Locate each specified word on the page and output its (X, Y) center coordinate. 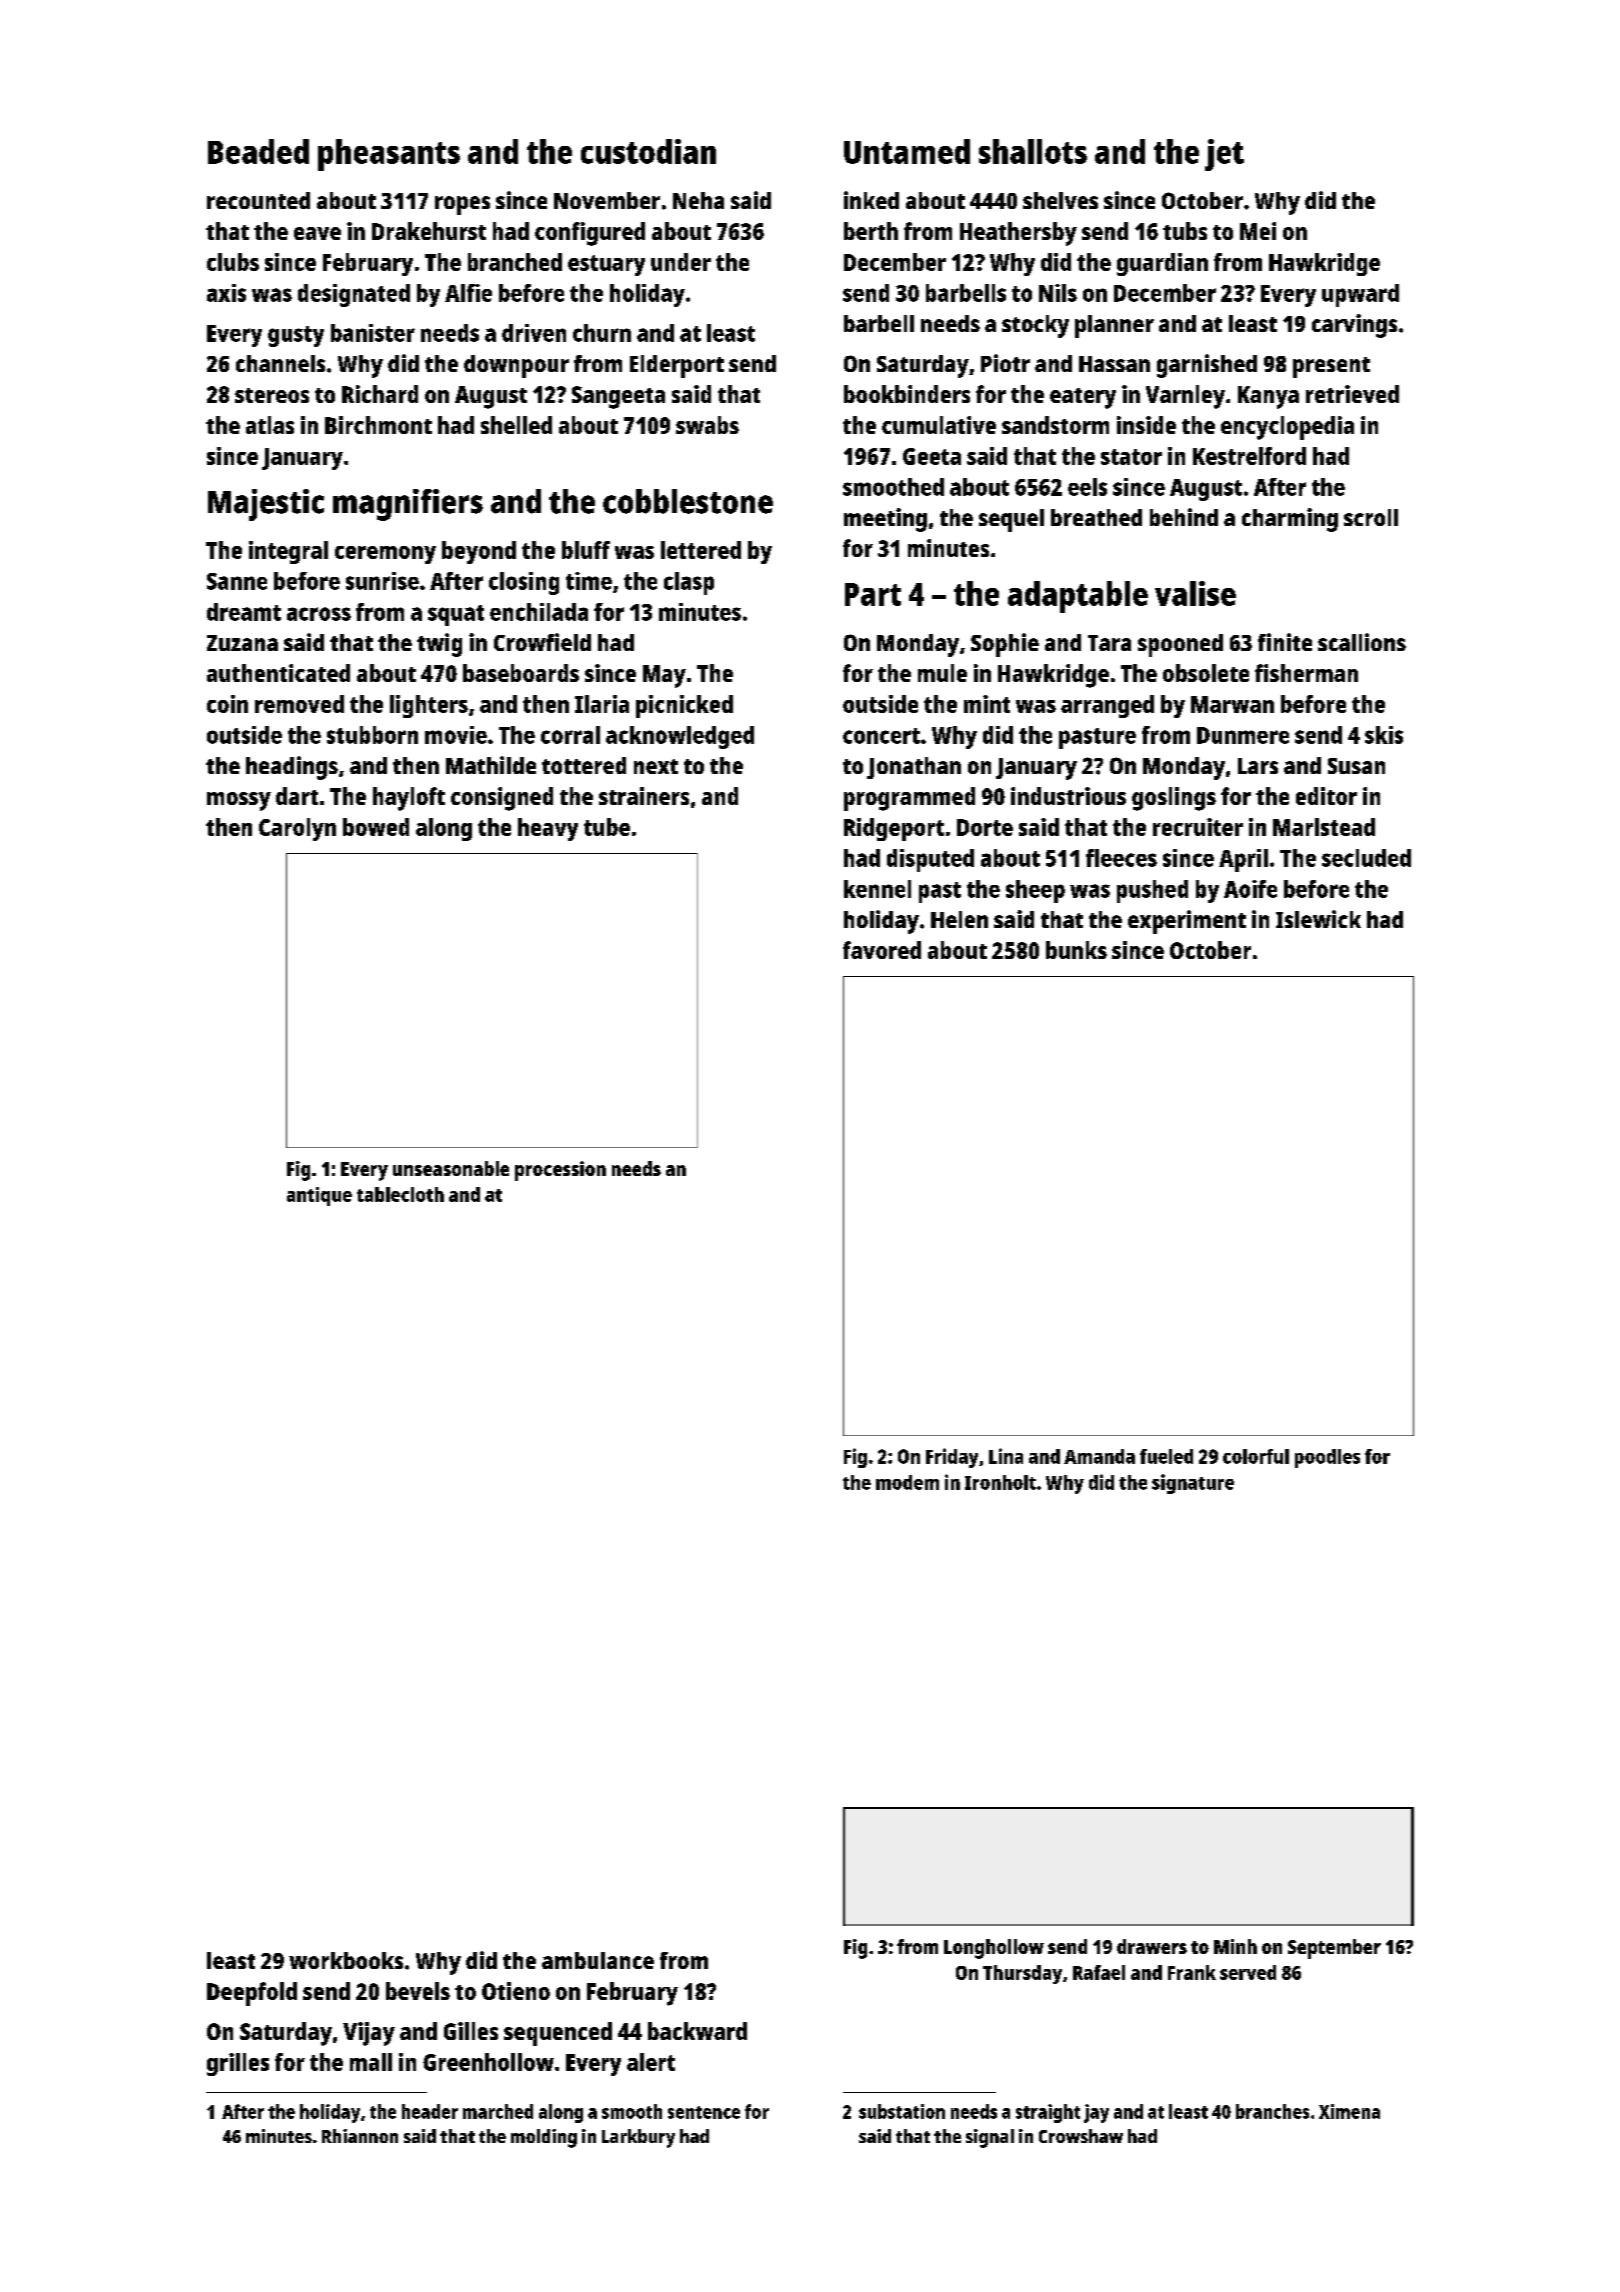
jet (1224, 155)
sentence (704, 2112)
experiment (1187, 922)
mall (371, 2062)
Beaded (258, 151)
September (1334, 1949)
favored (882, 950)
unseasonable (451, 1168)
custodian (648, 151)
